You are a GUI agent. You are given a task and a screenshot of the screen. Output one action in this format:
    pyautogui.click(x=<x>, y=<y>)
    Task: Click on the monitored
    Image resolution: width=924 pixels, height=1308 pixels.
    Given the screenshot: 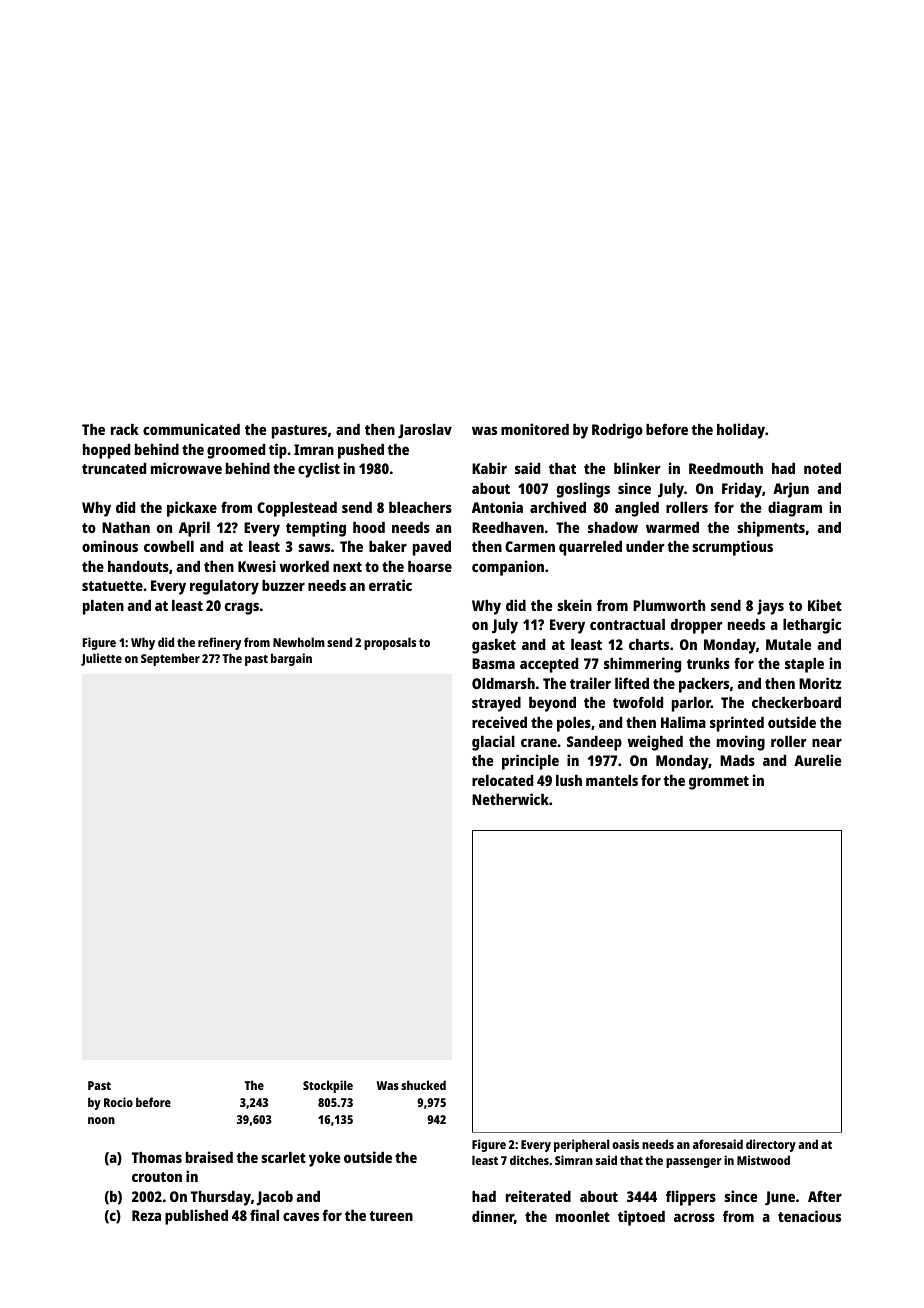 What is the action you would take?
    pyautogui.click(x=535, y=429)
